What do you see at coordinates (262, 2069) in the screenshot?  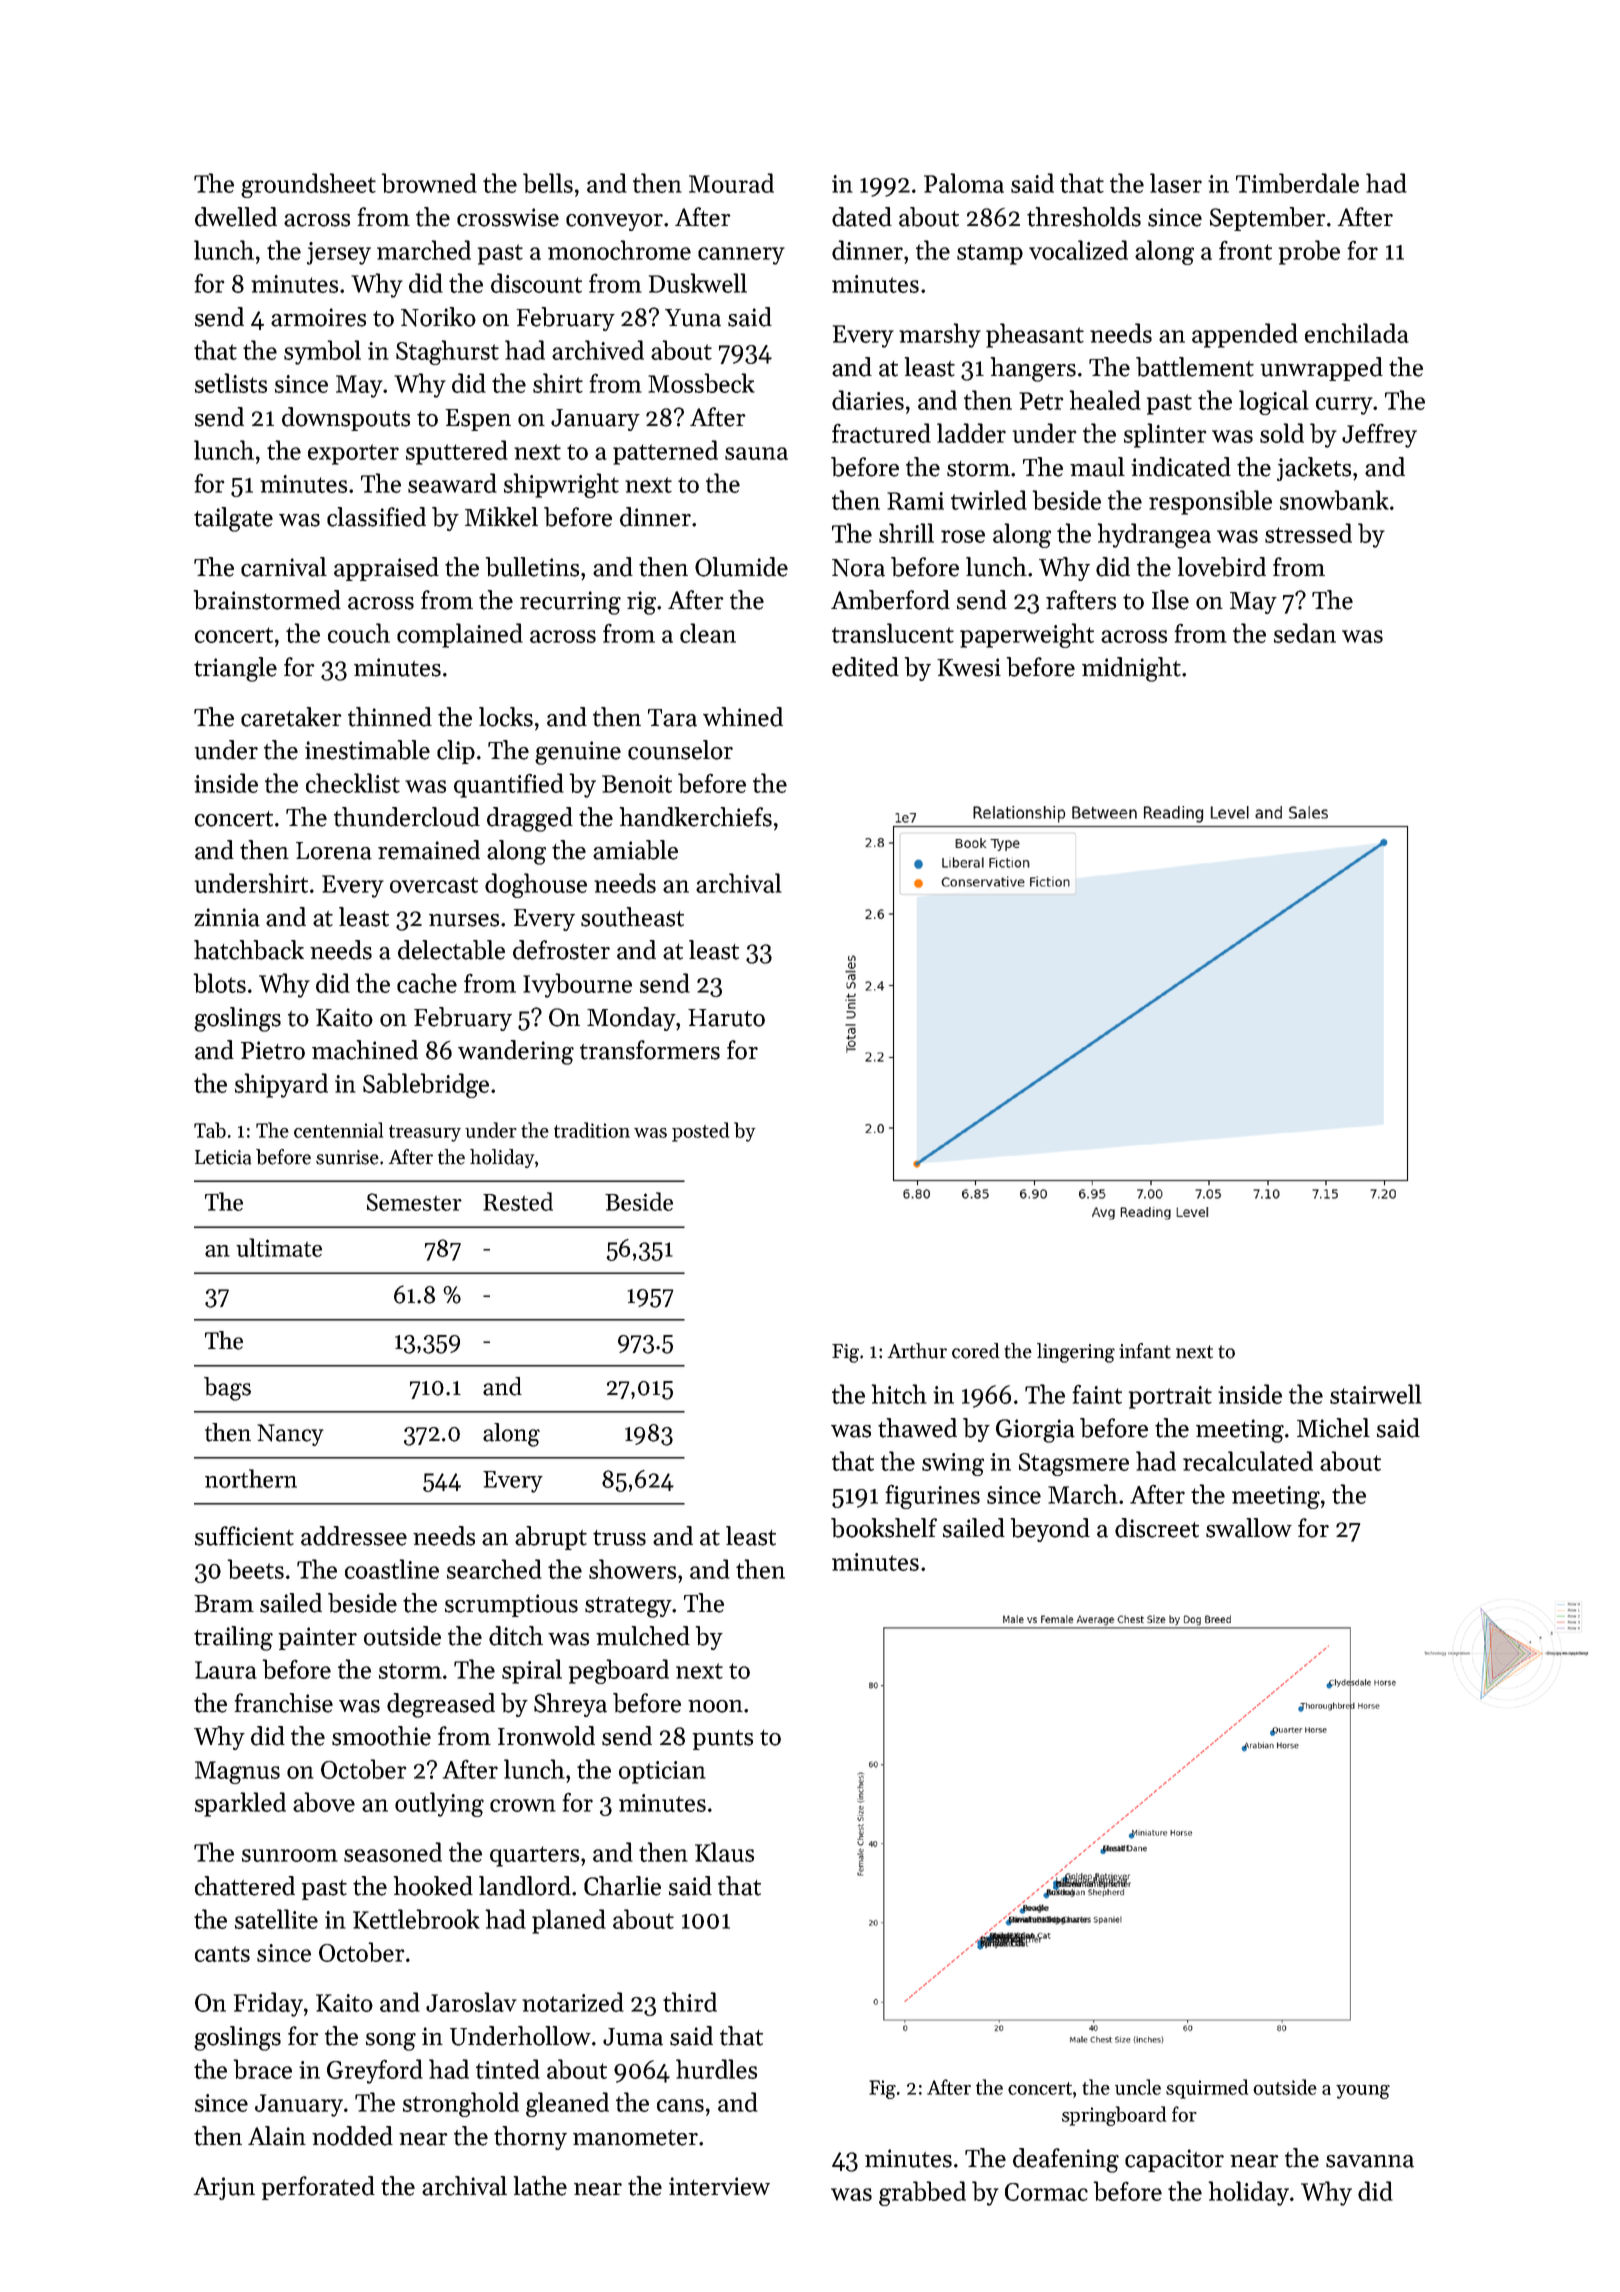 I see `brace` at bounding box center [262, 2069].
